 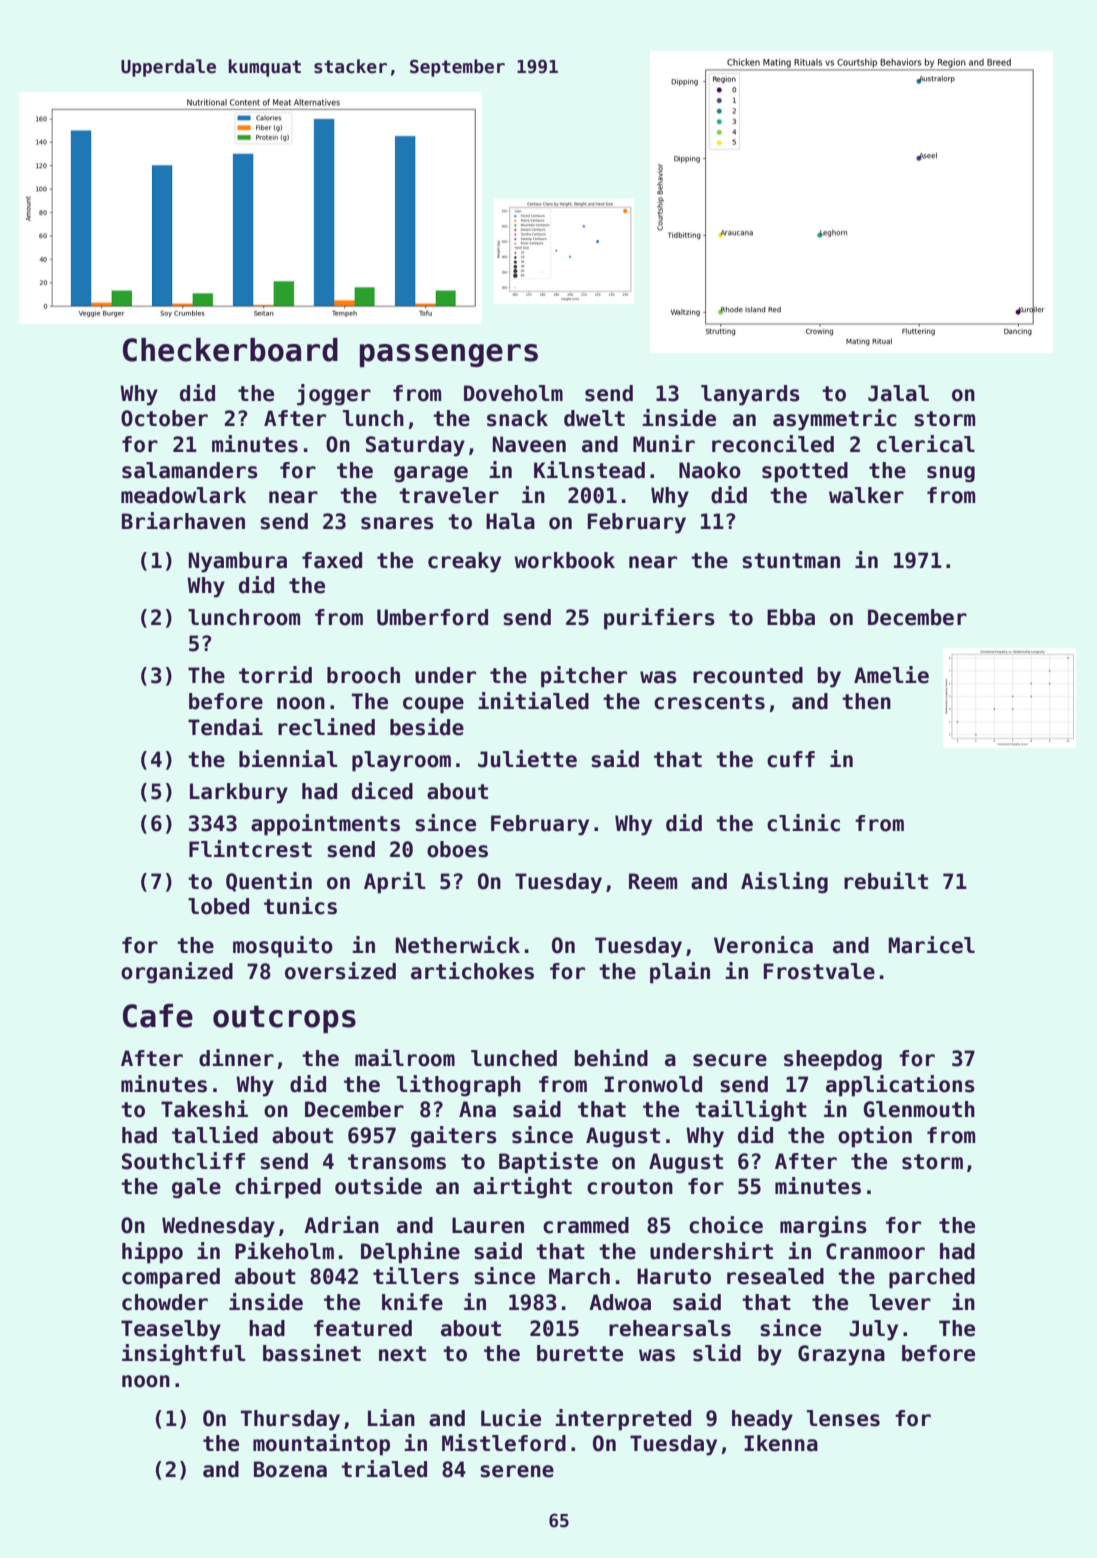 What do you see at coordinates (459, 1086) in the screenshot?
I see `lithograph` at bounding box center [459, 1086].
